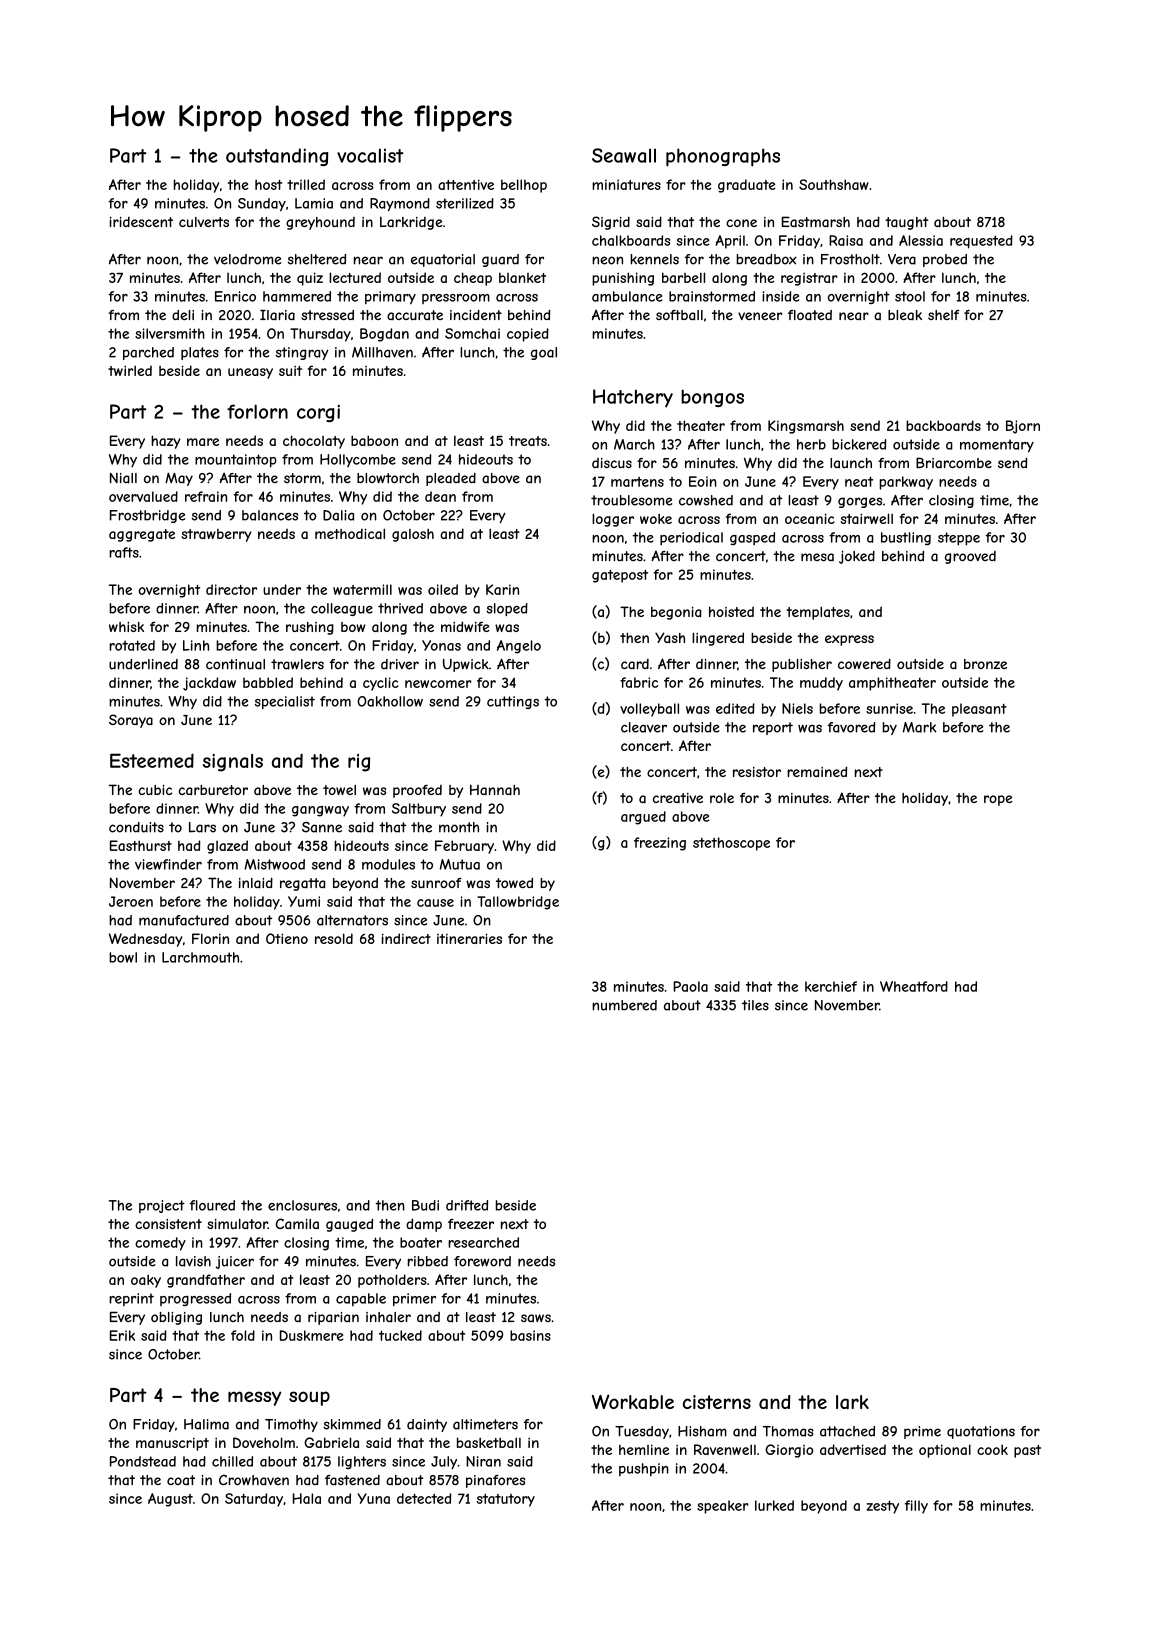  I want to click on cubic, so click(155, 790).
